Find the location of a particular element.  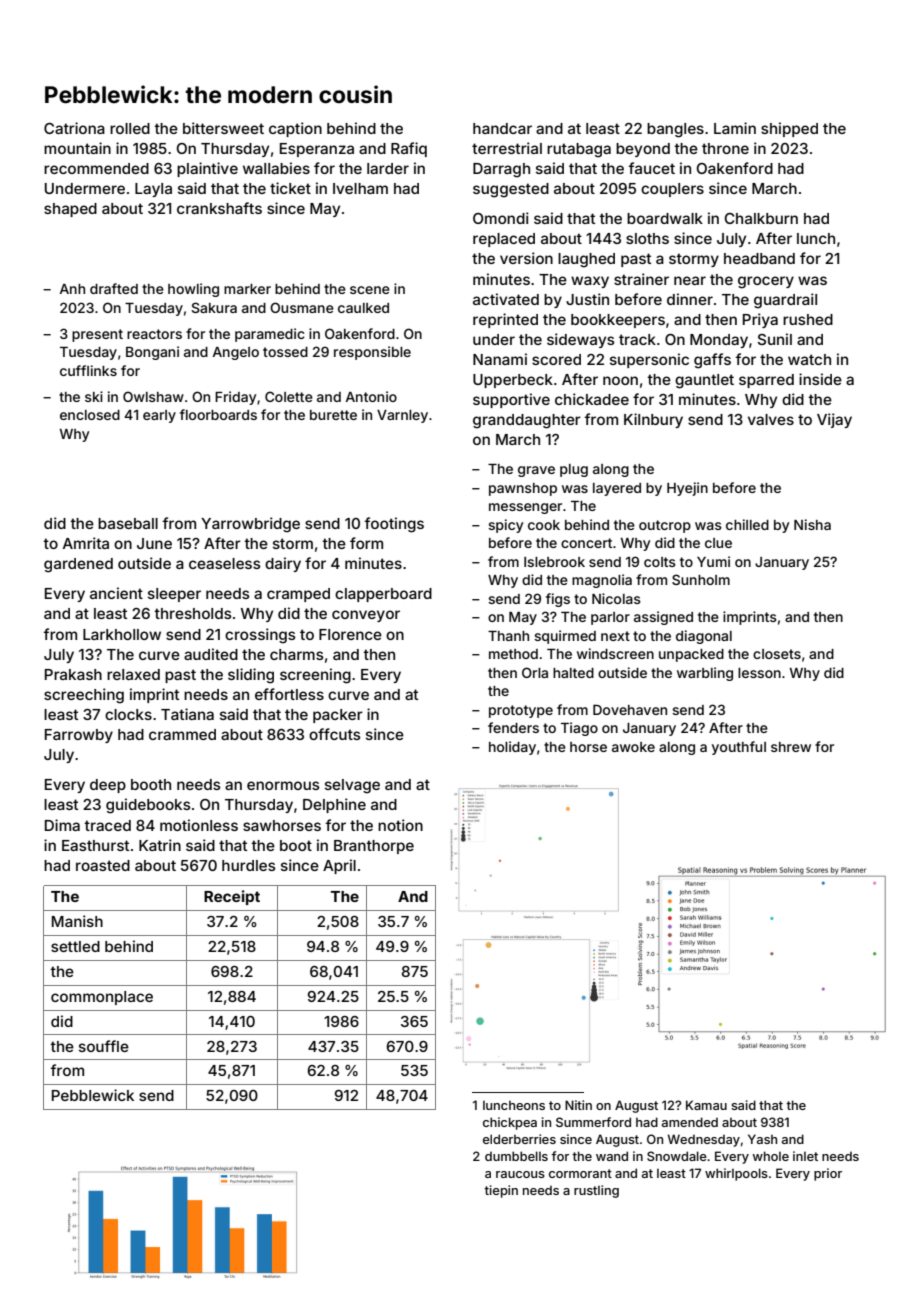

Catriona is located at coordinates (74, 128).
